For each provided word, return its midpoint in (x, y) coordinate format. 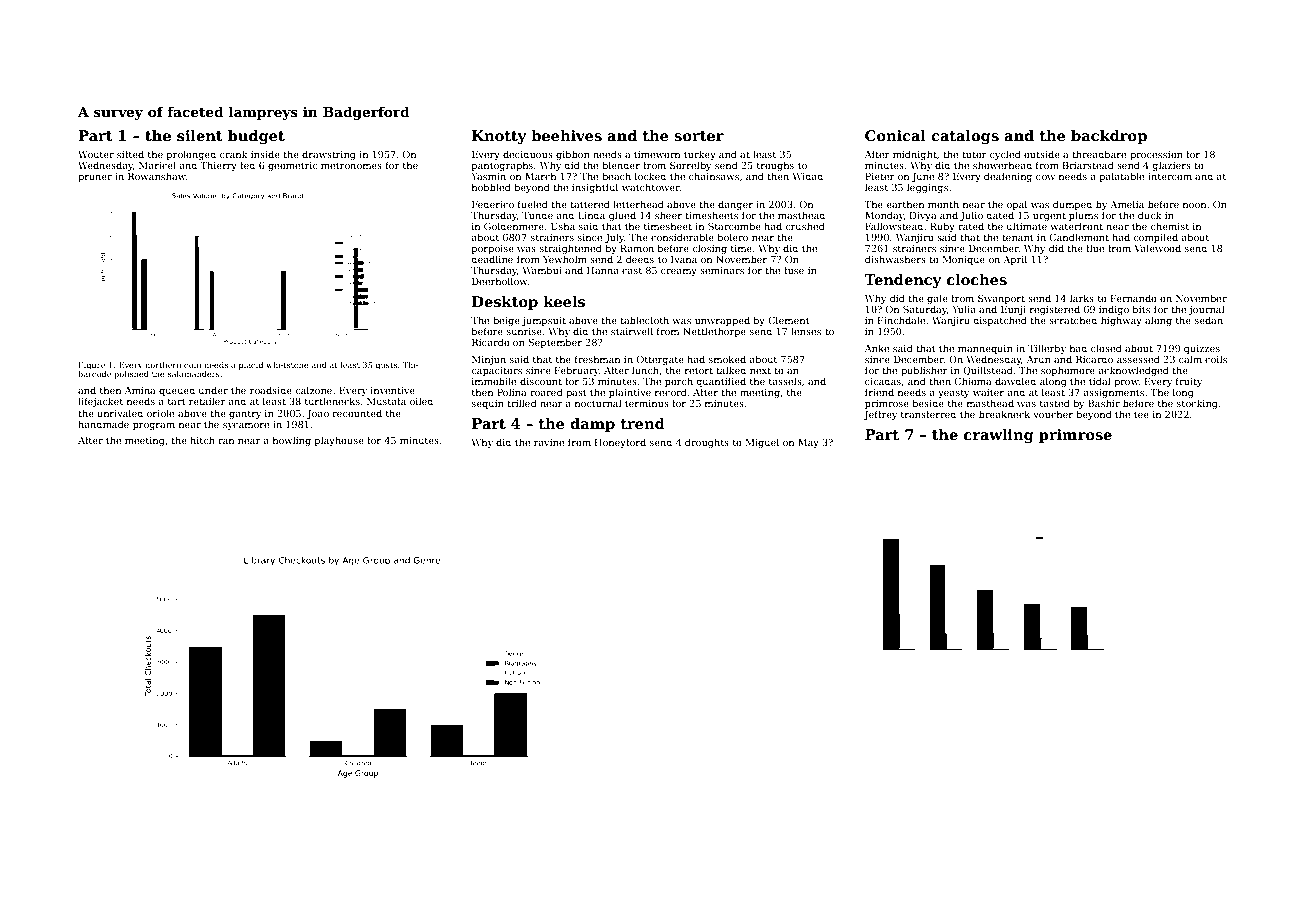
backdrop (1109, 137)
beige (506, 321)
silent (200, 136)
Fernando (1134, 298)
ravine (549, 442)
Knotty (499, 137)
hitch (202, 440)
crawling (999, 436)
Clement (789, 320)
